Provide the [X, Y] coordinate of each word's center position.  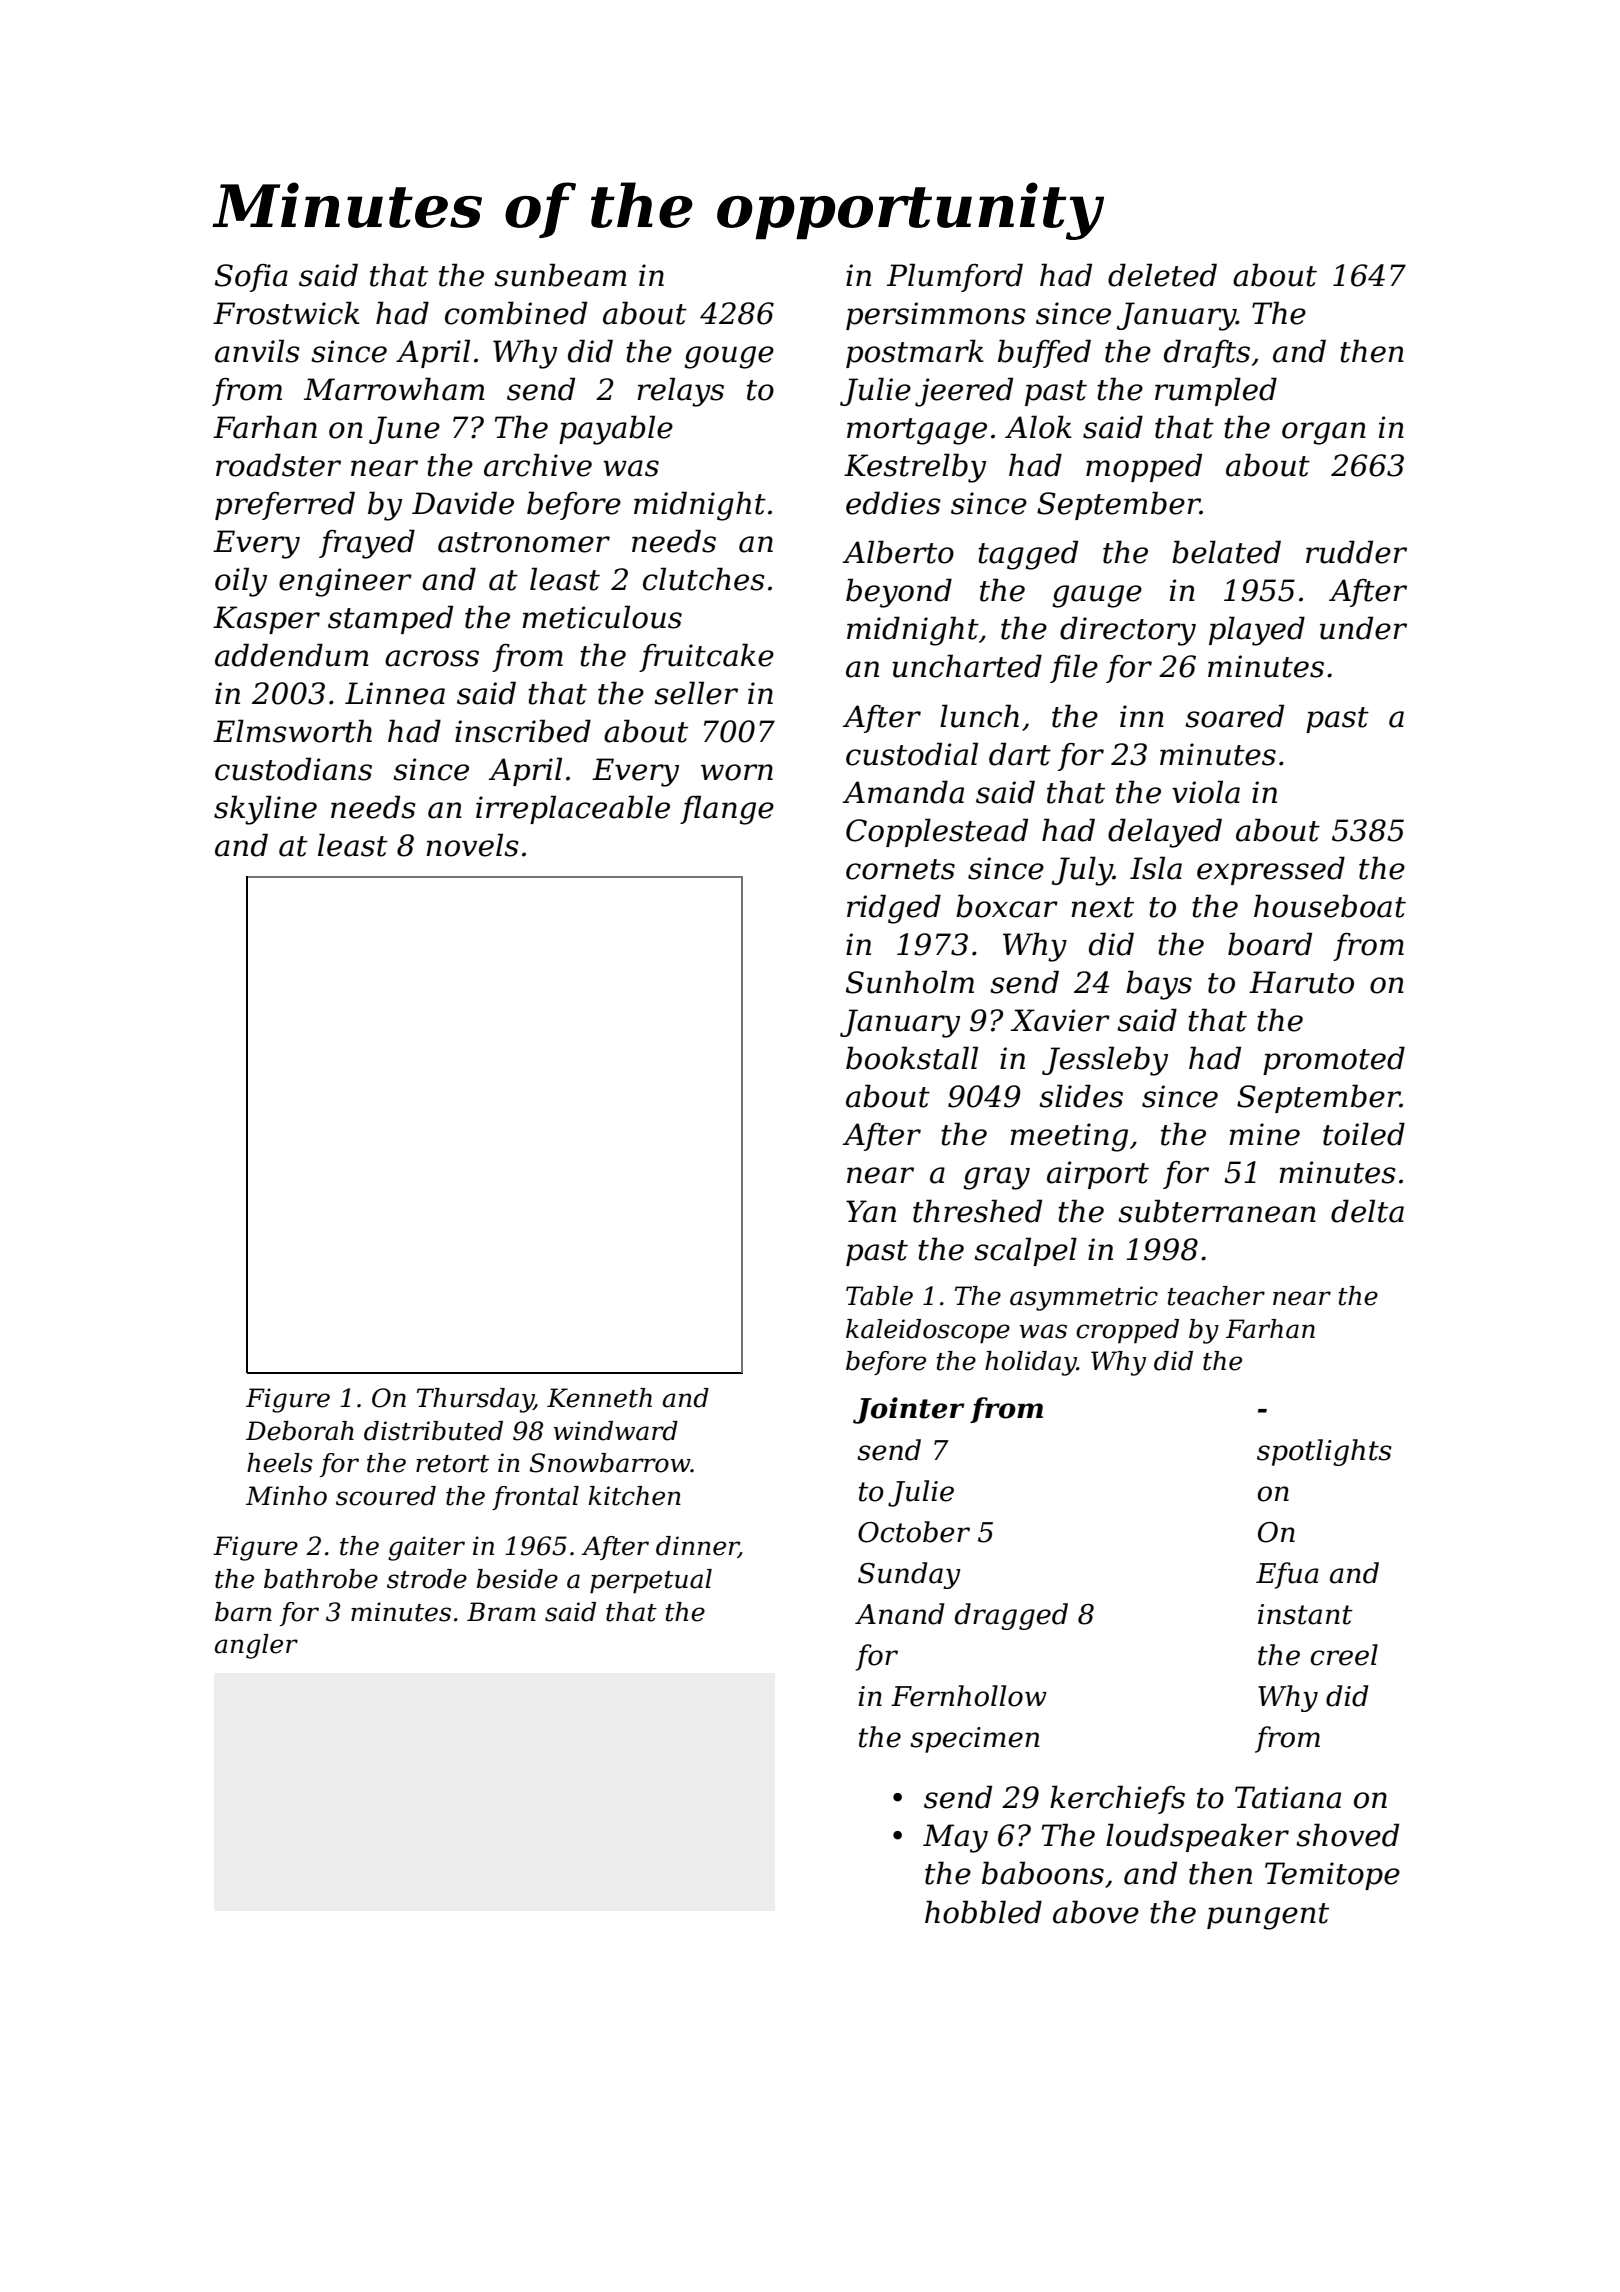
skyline [265, 810]
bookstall [912, 1058]
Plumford [955, 277]
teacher [1216, 1296]
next [1102, 907]
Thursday [475, 1400]
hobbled [983, 1912]
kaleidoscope [928, 1331]
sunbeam [560, 275]
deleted [1162, 275]
